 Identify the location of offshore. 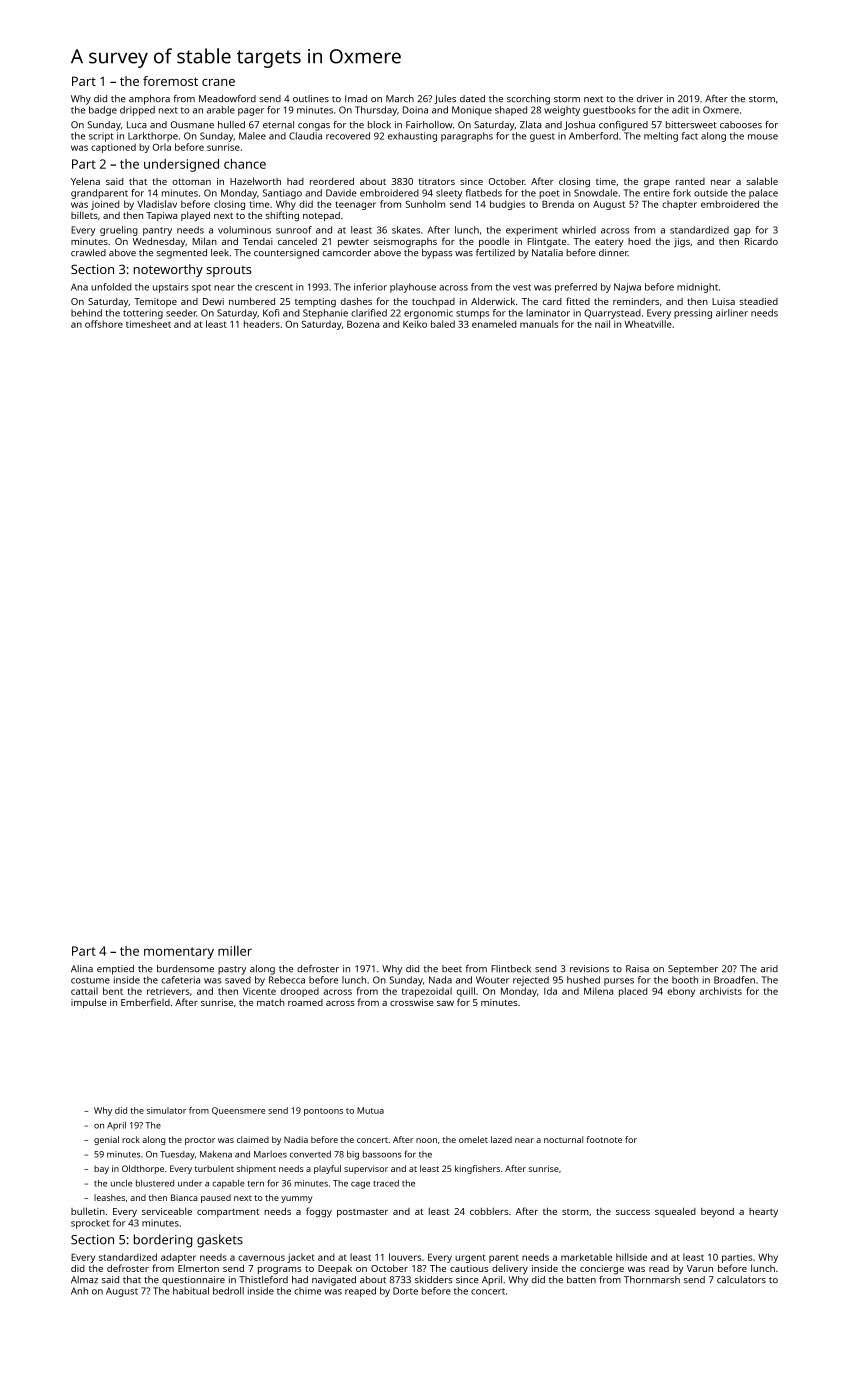
(104, 324).
